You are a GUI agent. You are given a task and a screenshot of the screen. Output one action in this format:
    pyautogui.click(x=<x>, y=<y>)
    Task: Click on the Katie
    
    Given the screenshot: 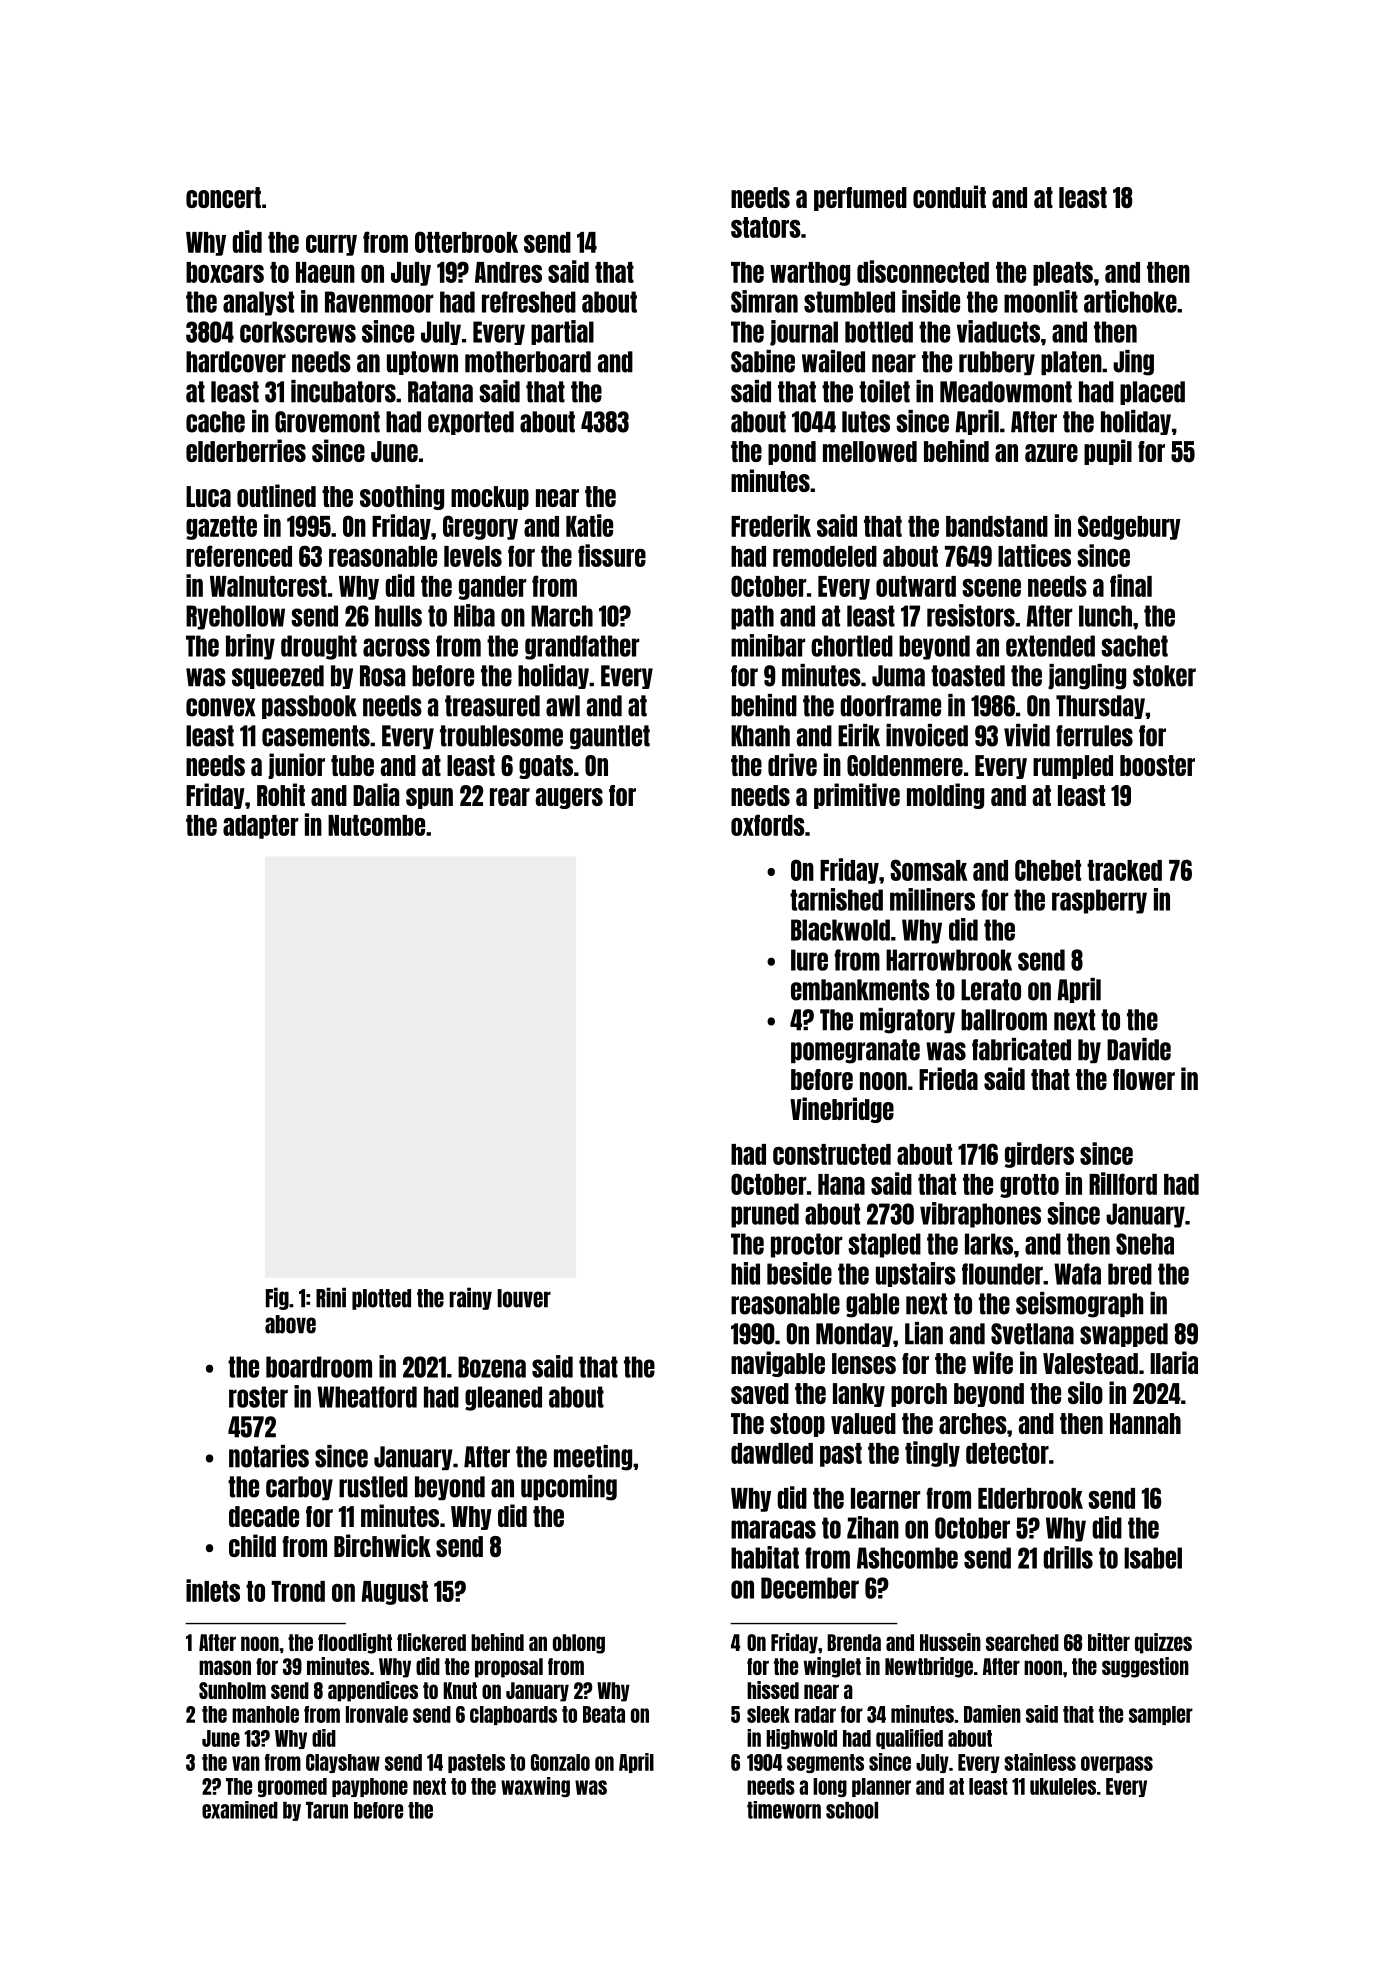 What is the action you would take?
    pyautogui.click(x=589, y=525)
